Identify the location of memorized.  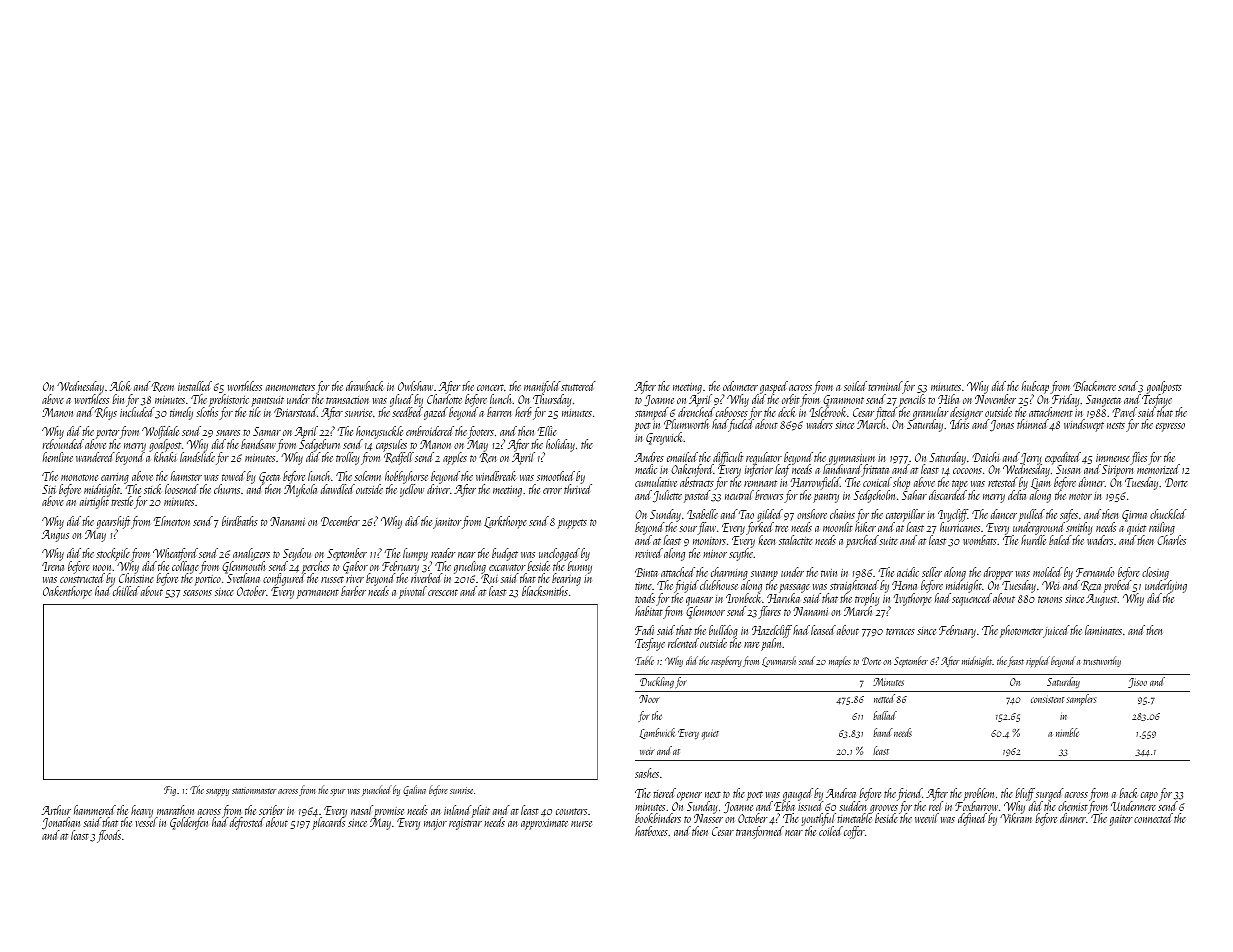
(1157, 469).
